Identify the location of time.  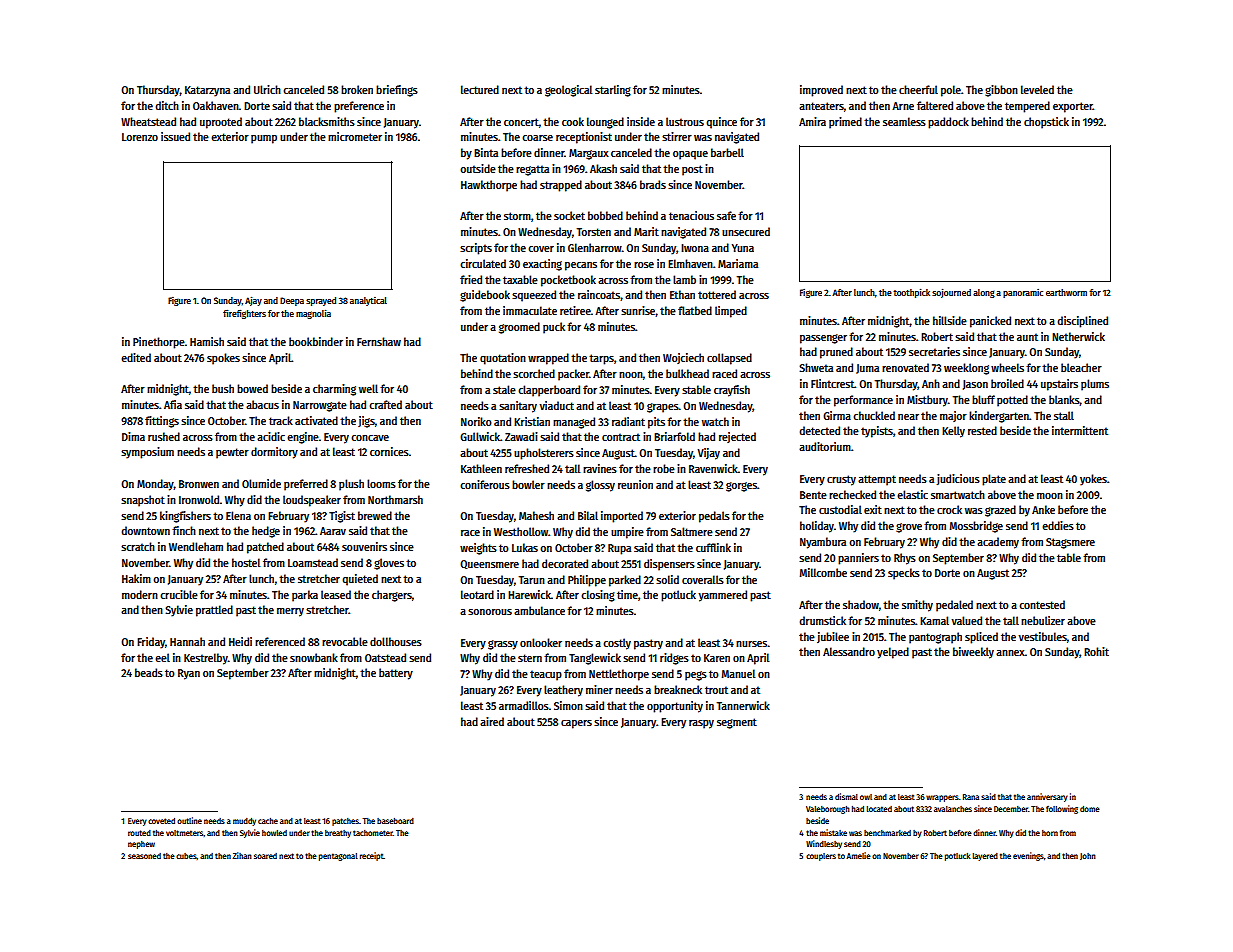
(627, 594).
